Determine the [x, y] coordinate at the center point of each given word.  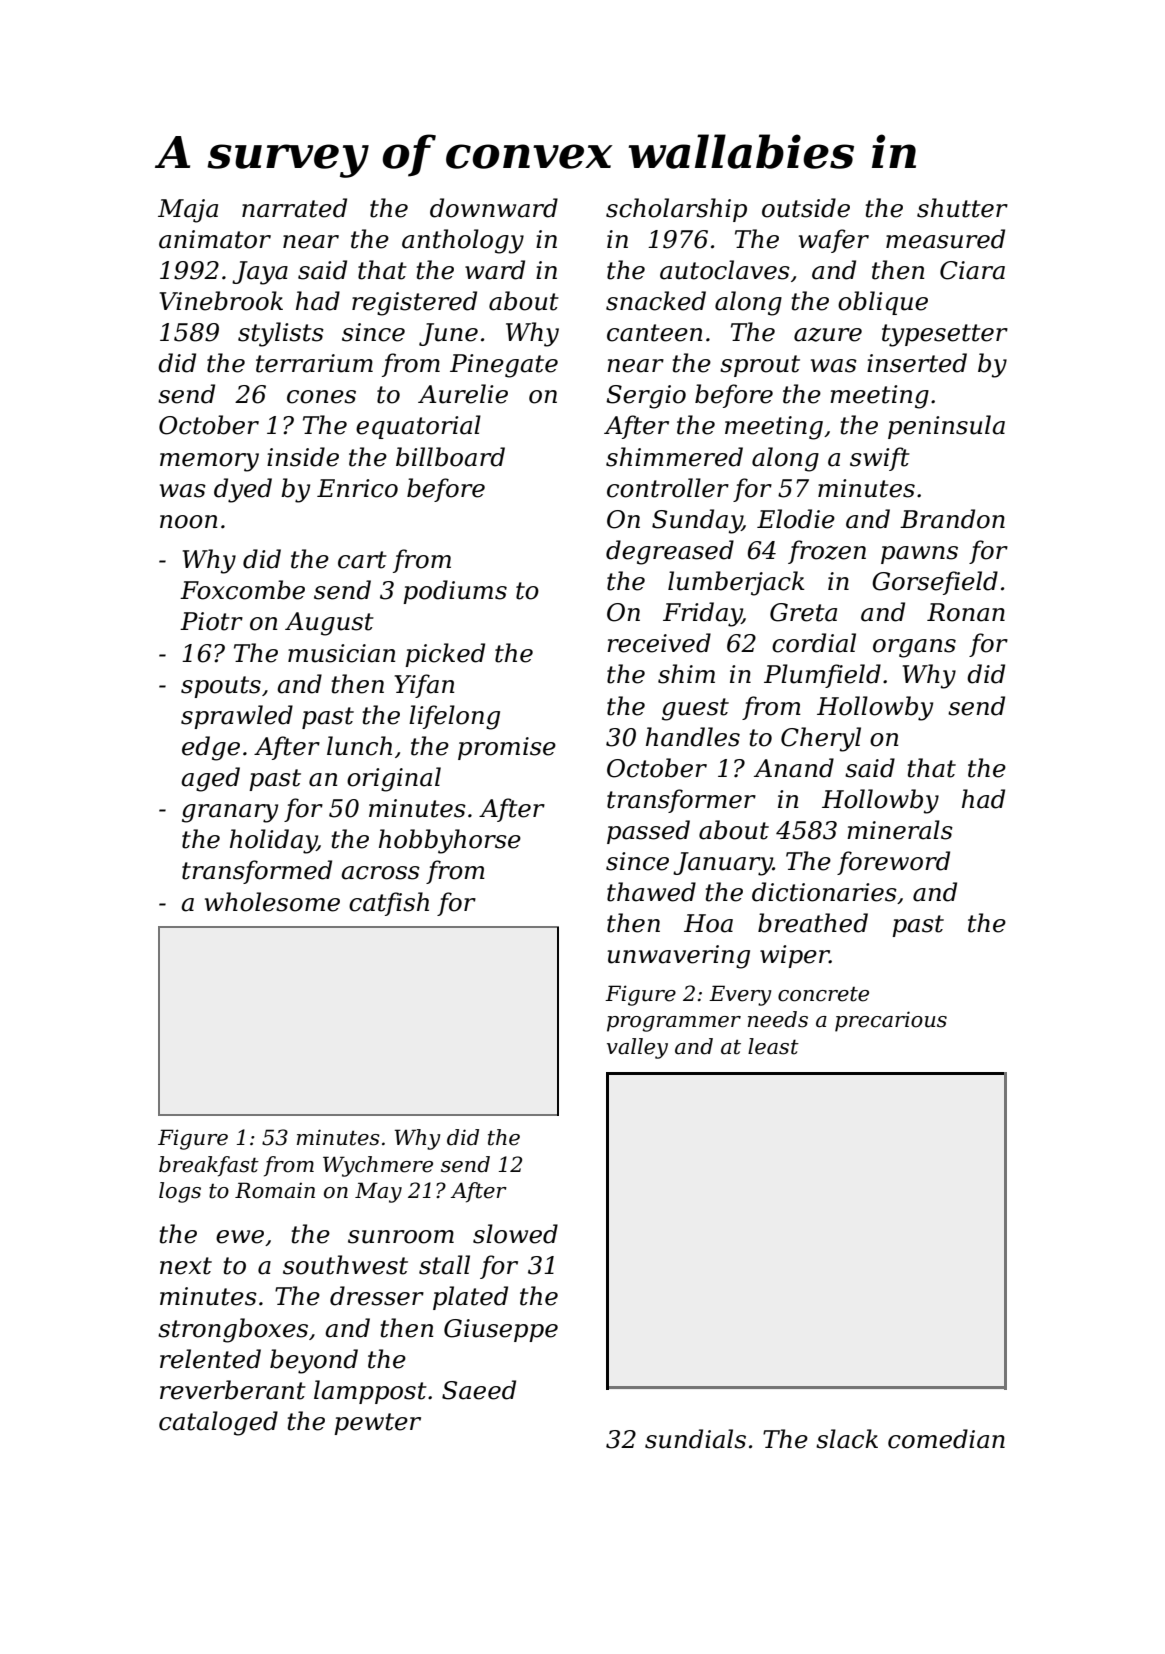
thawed [651, 892]
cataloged [218, 1423]
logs [180, 1192]
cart [362, 560]
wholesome [272, 902]
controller [668, 488]
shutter [962, 208]
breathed [813, 923]
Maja [188, 211]
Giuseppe [501, 1330]
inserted [917, 363]
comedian [946, 1439]
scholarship [676, 210]
